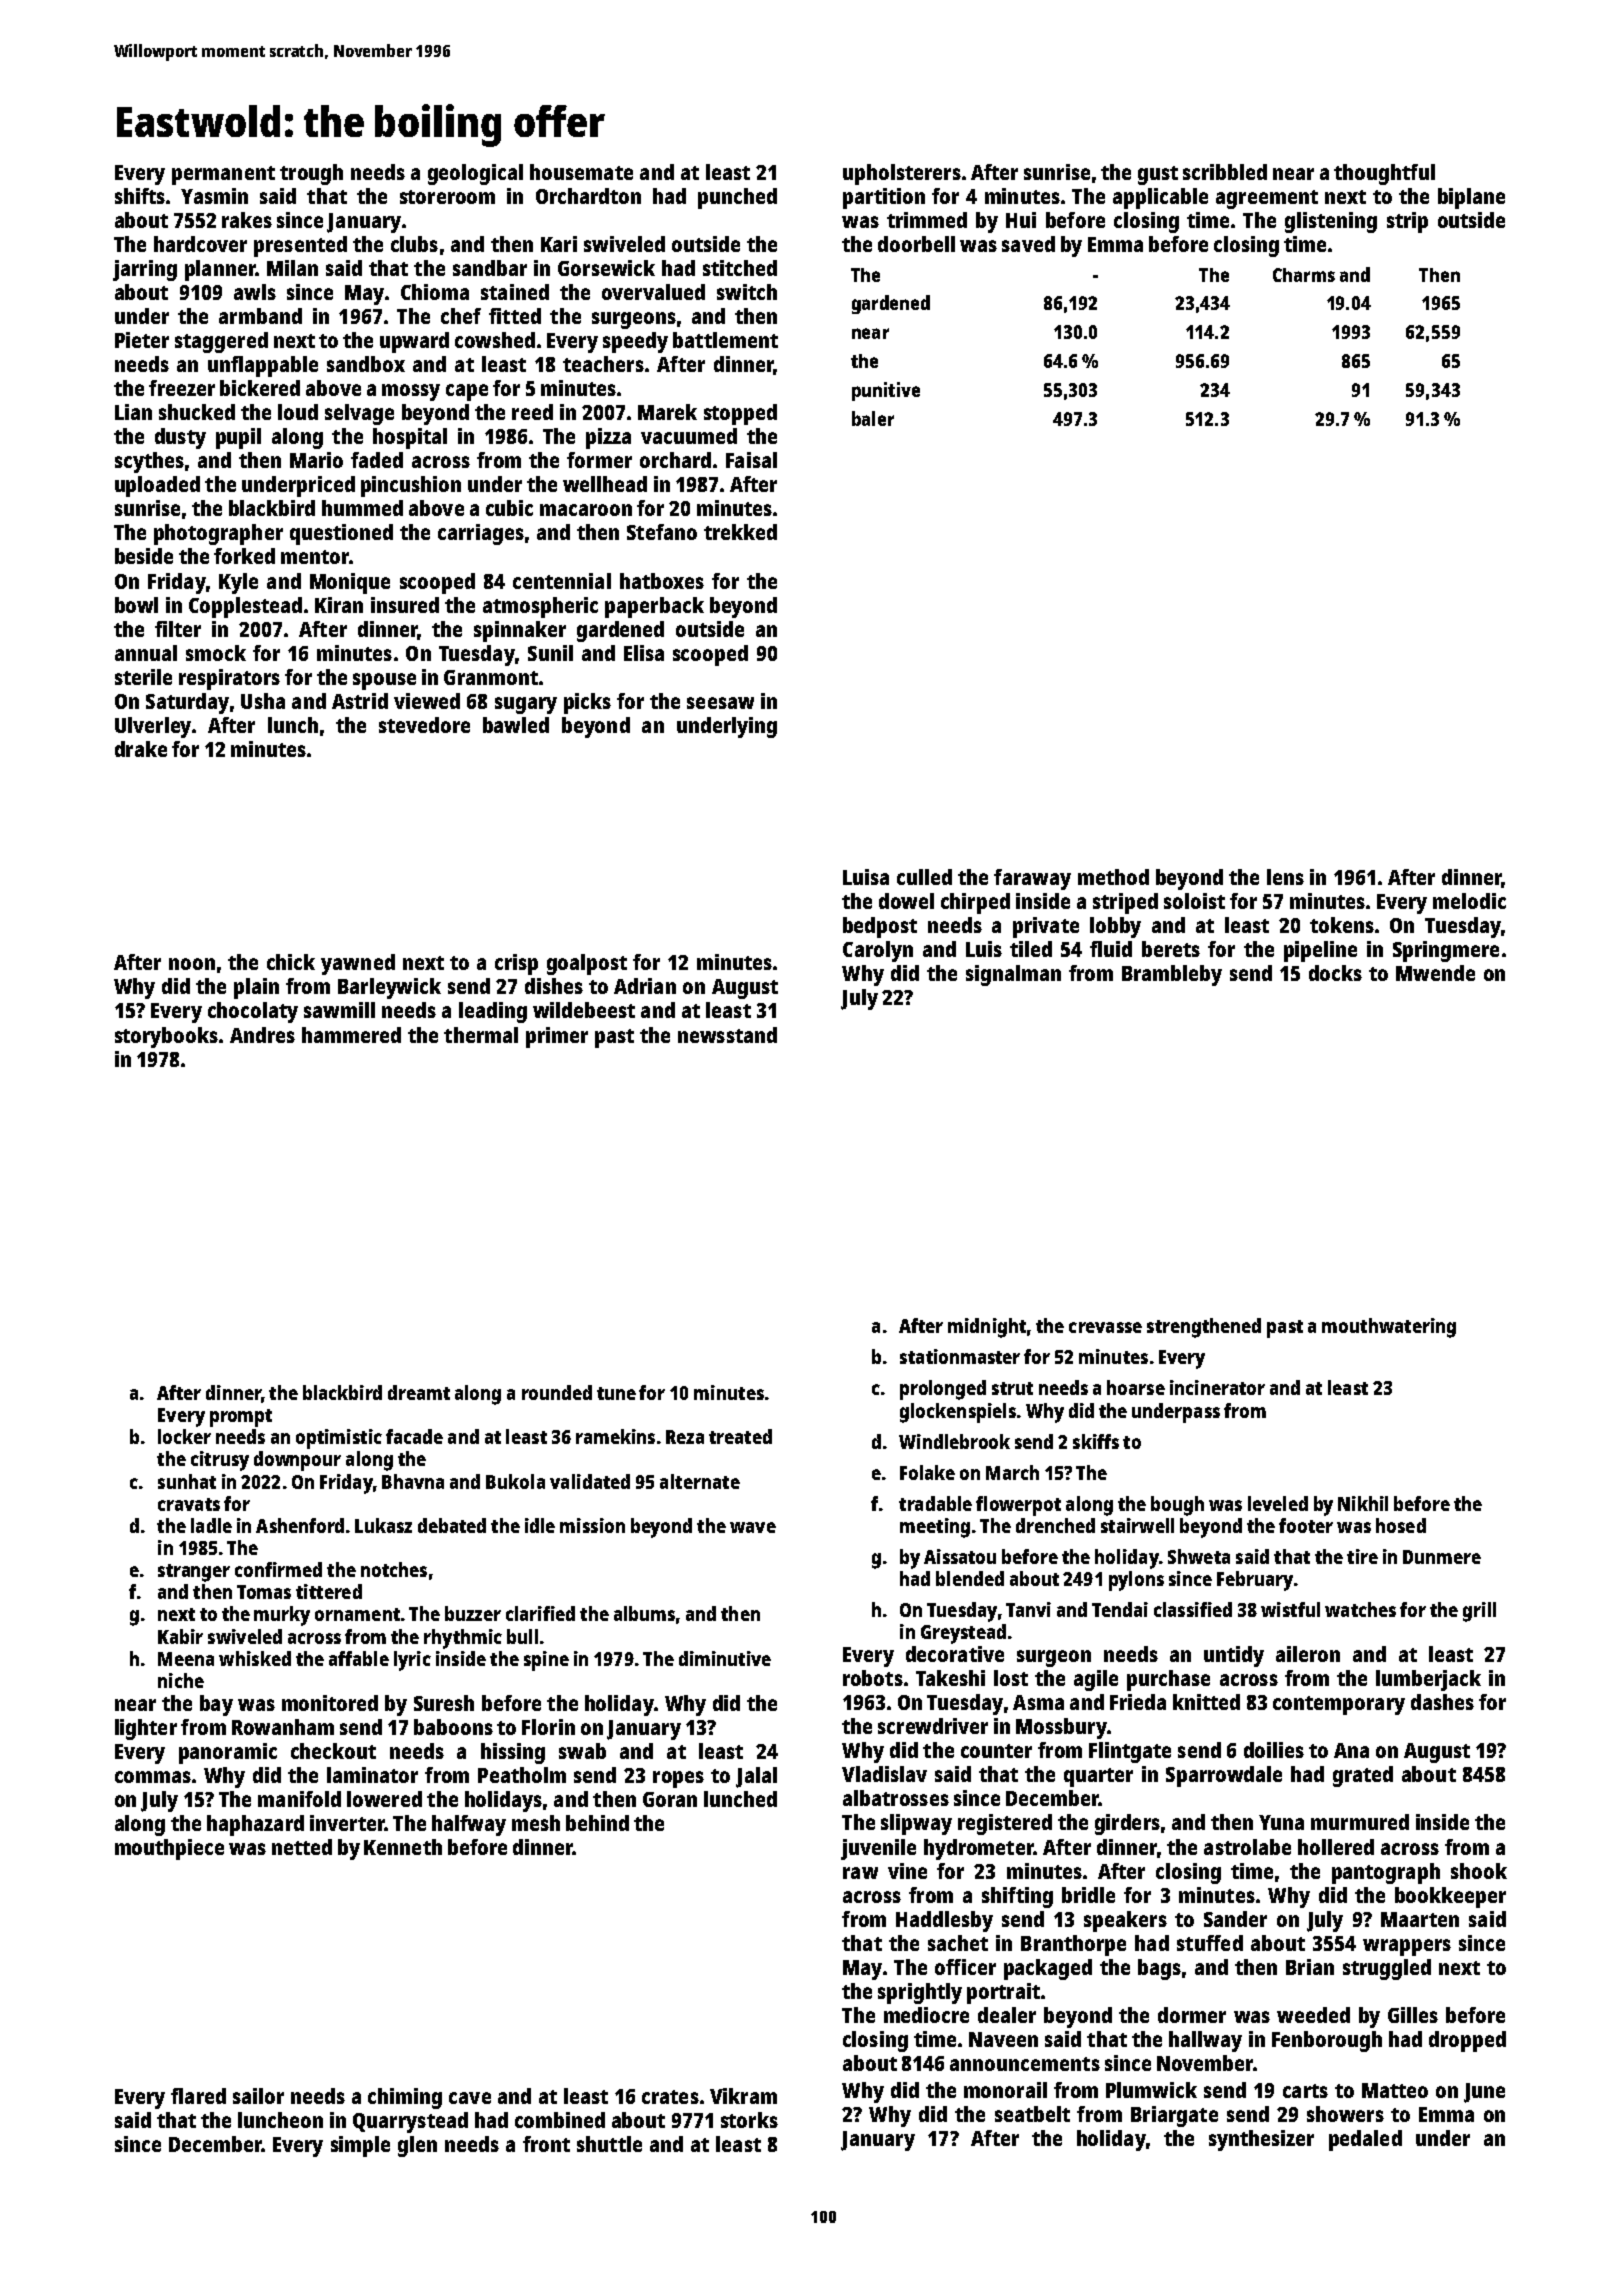  Describe the element at coordinates (749, 2120) in the screenshot. I see `storks` at that location.
